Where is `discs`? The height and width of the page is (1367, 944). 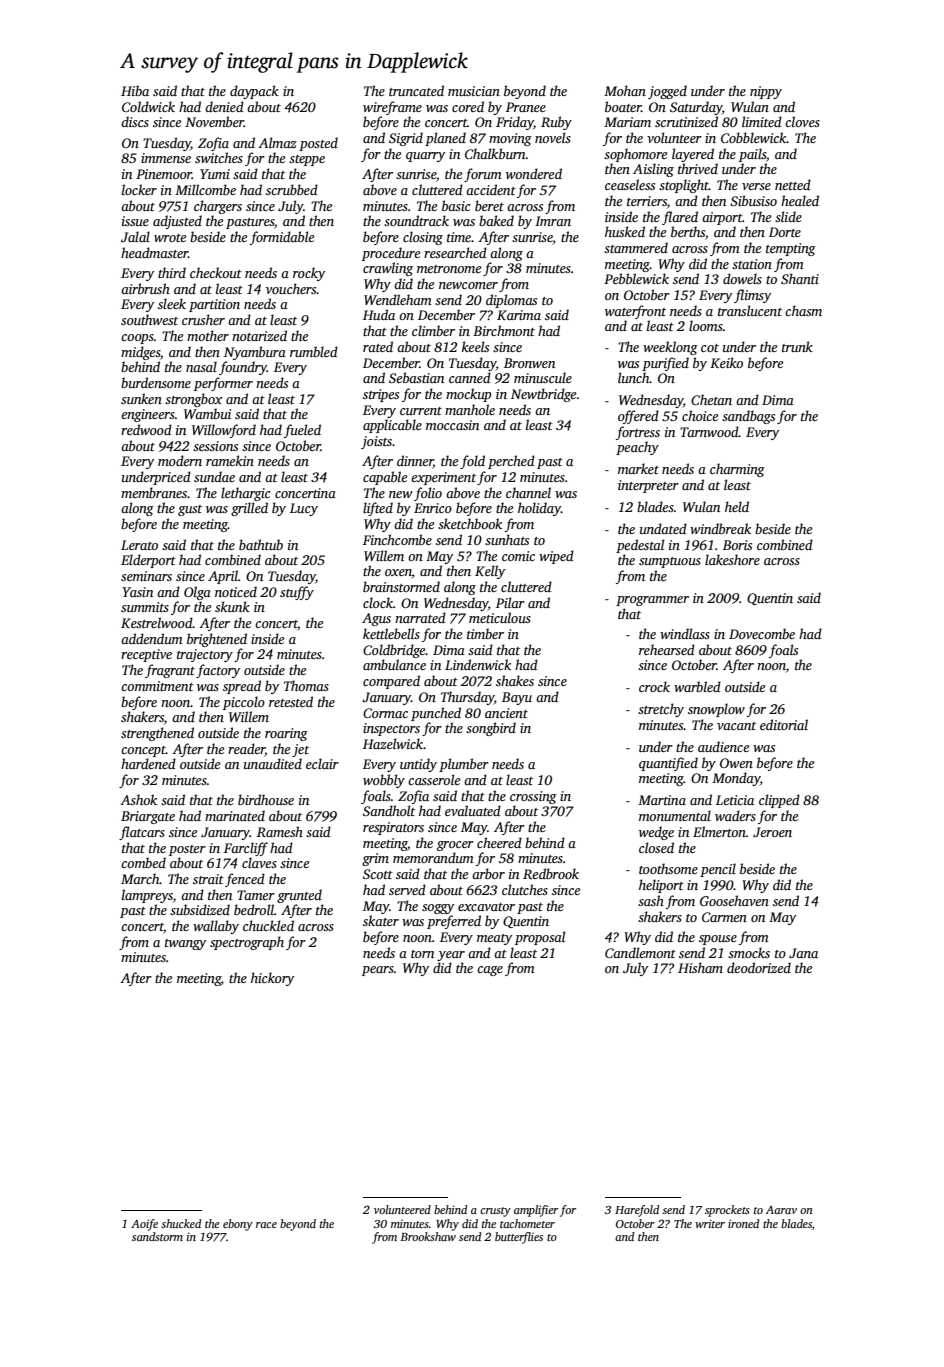 discs is located at coordinates (135, 121).
